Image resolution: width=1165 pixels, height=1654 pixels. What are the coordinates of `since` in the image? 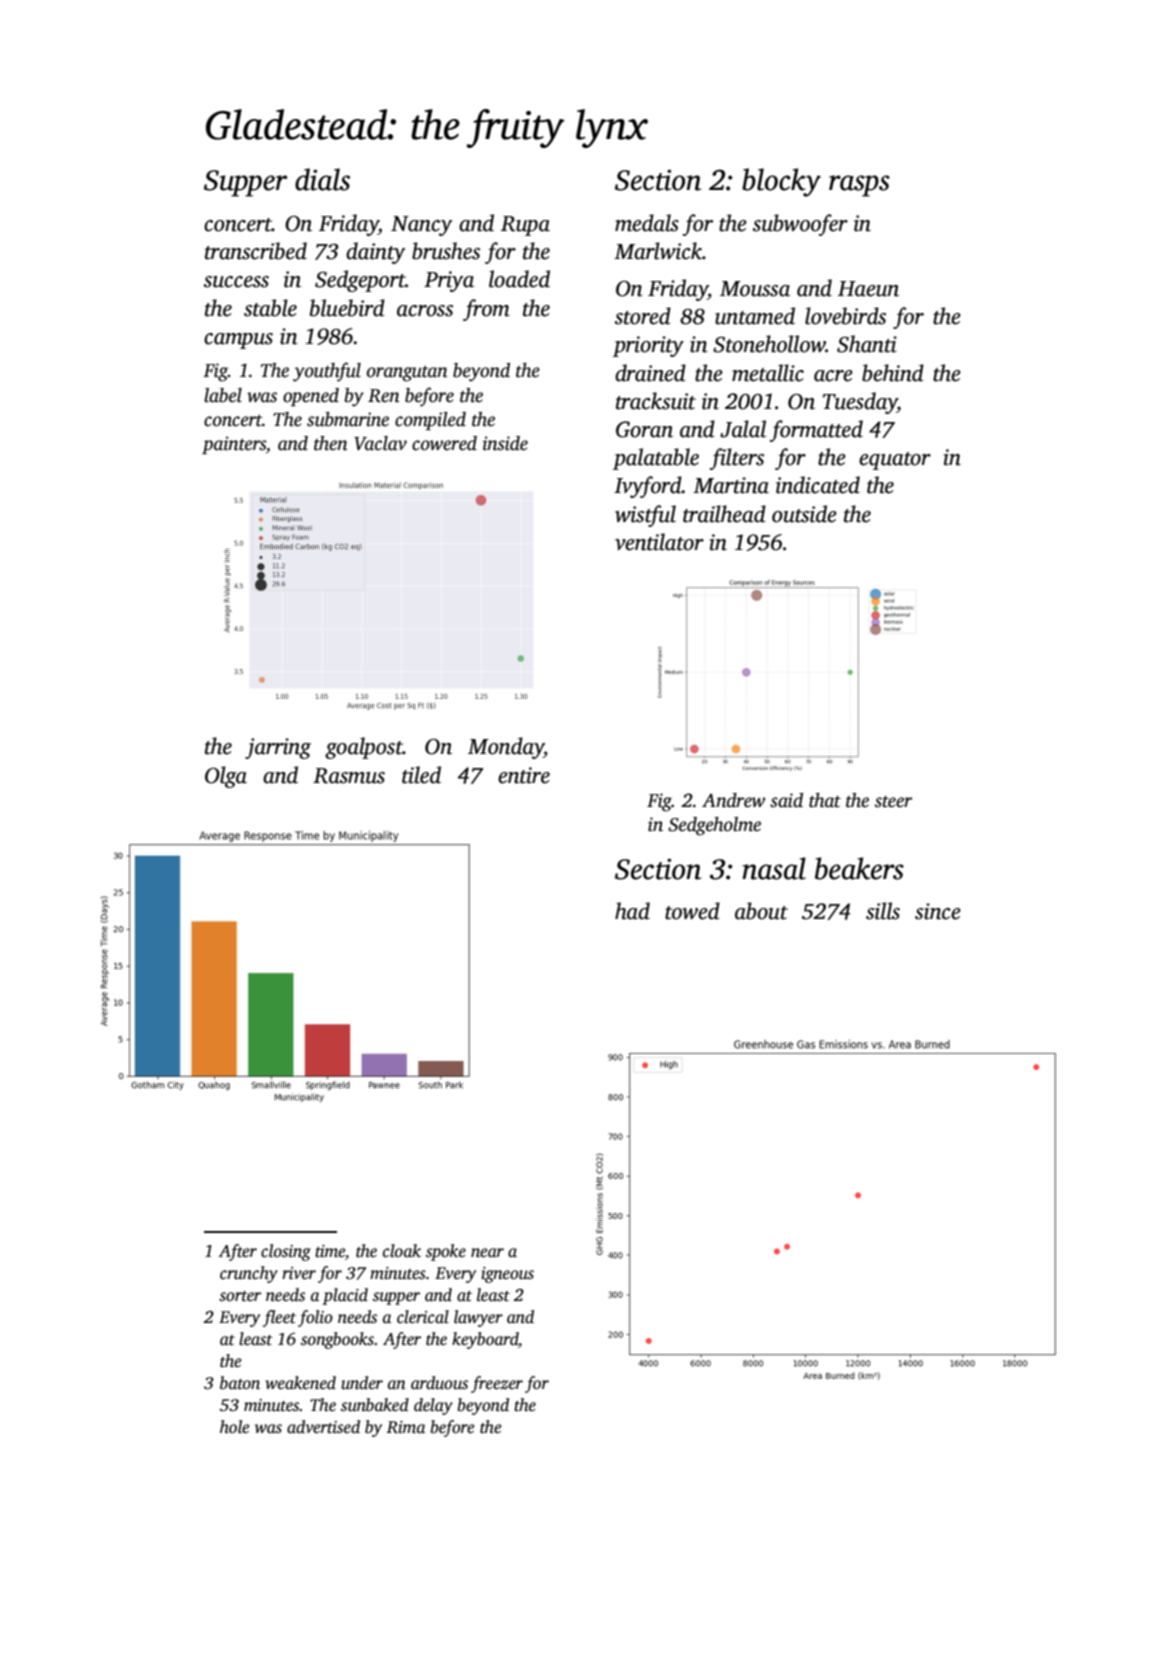 It's located at (938, 911).
